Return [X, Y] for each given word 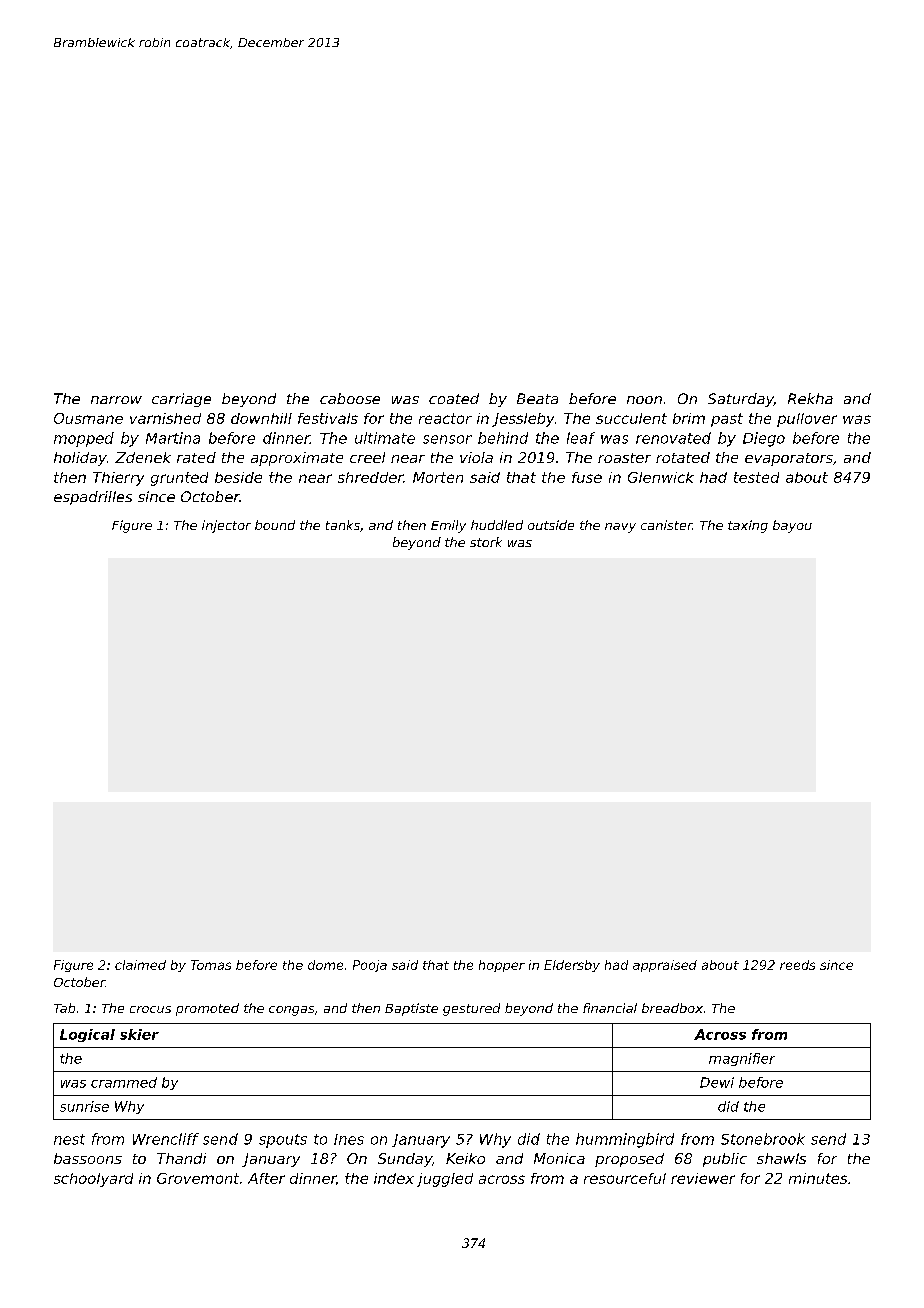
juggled [445, 1180]
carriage [181, 400]
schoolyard [93, 1180]
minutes [818, 1178]
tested [756, 477]
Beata [537, 398]
